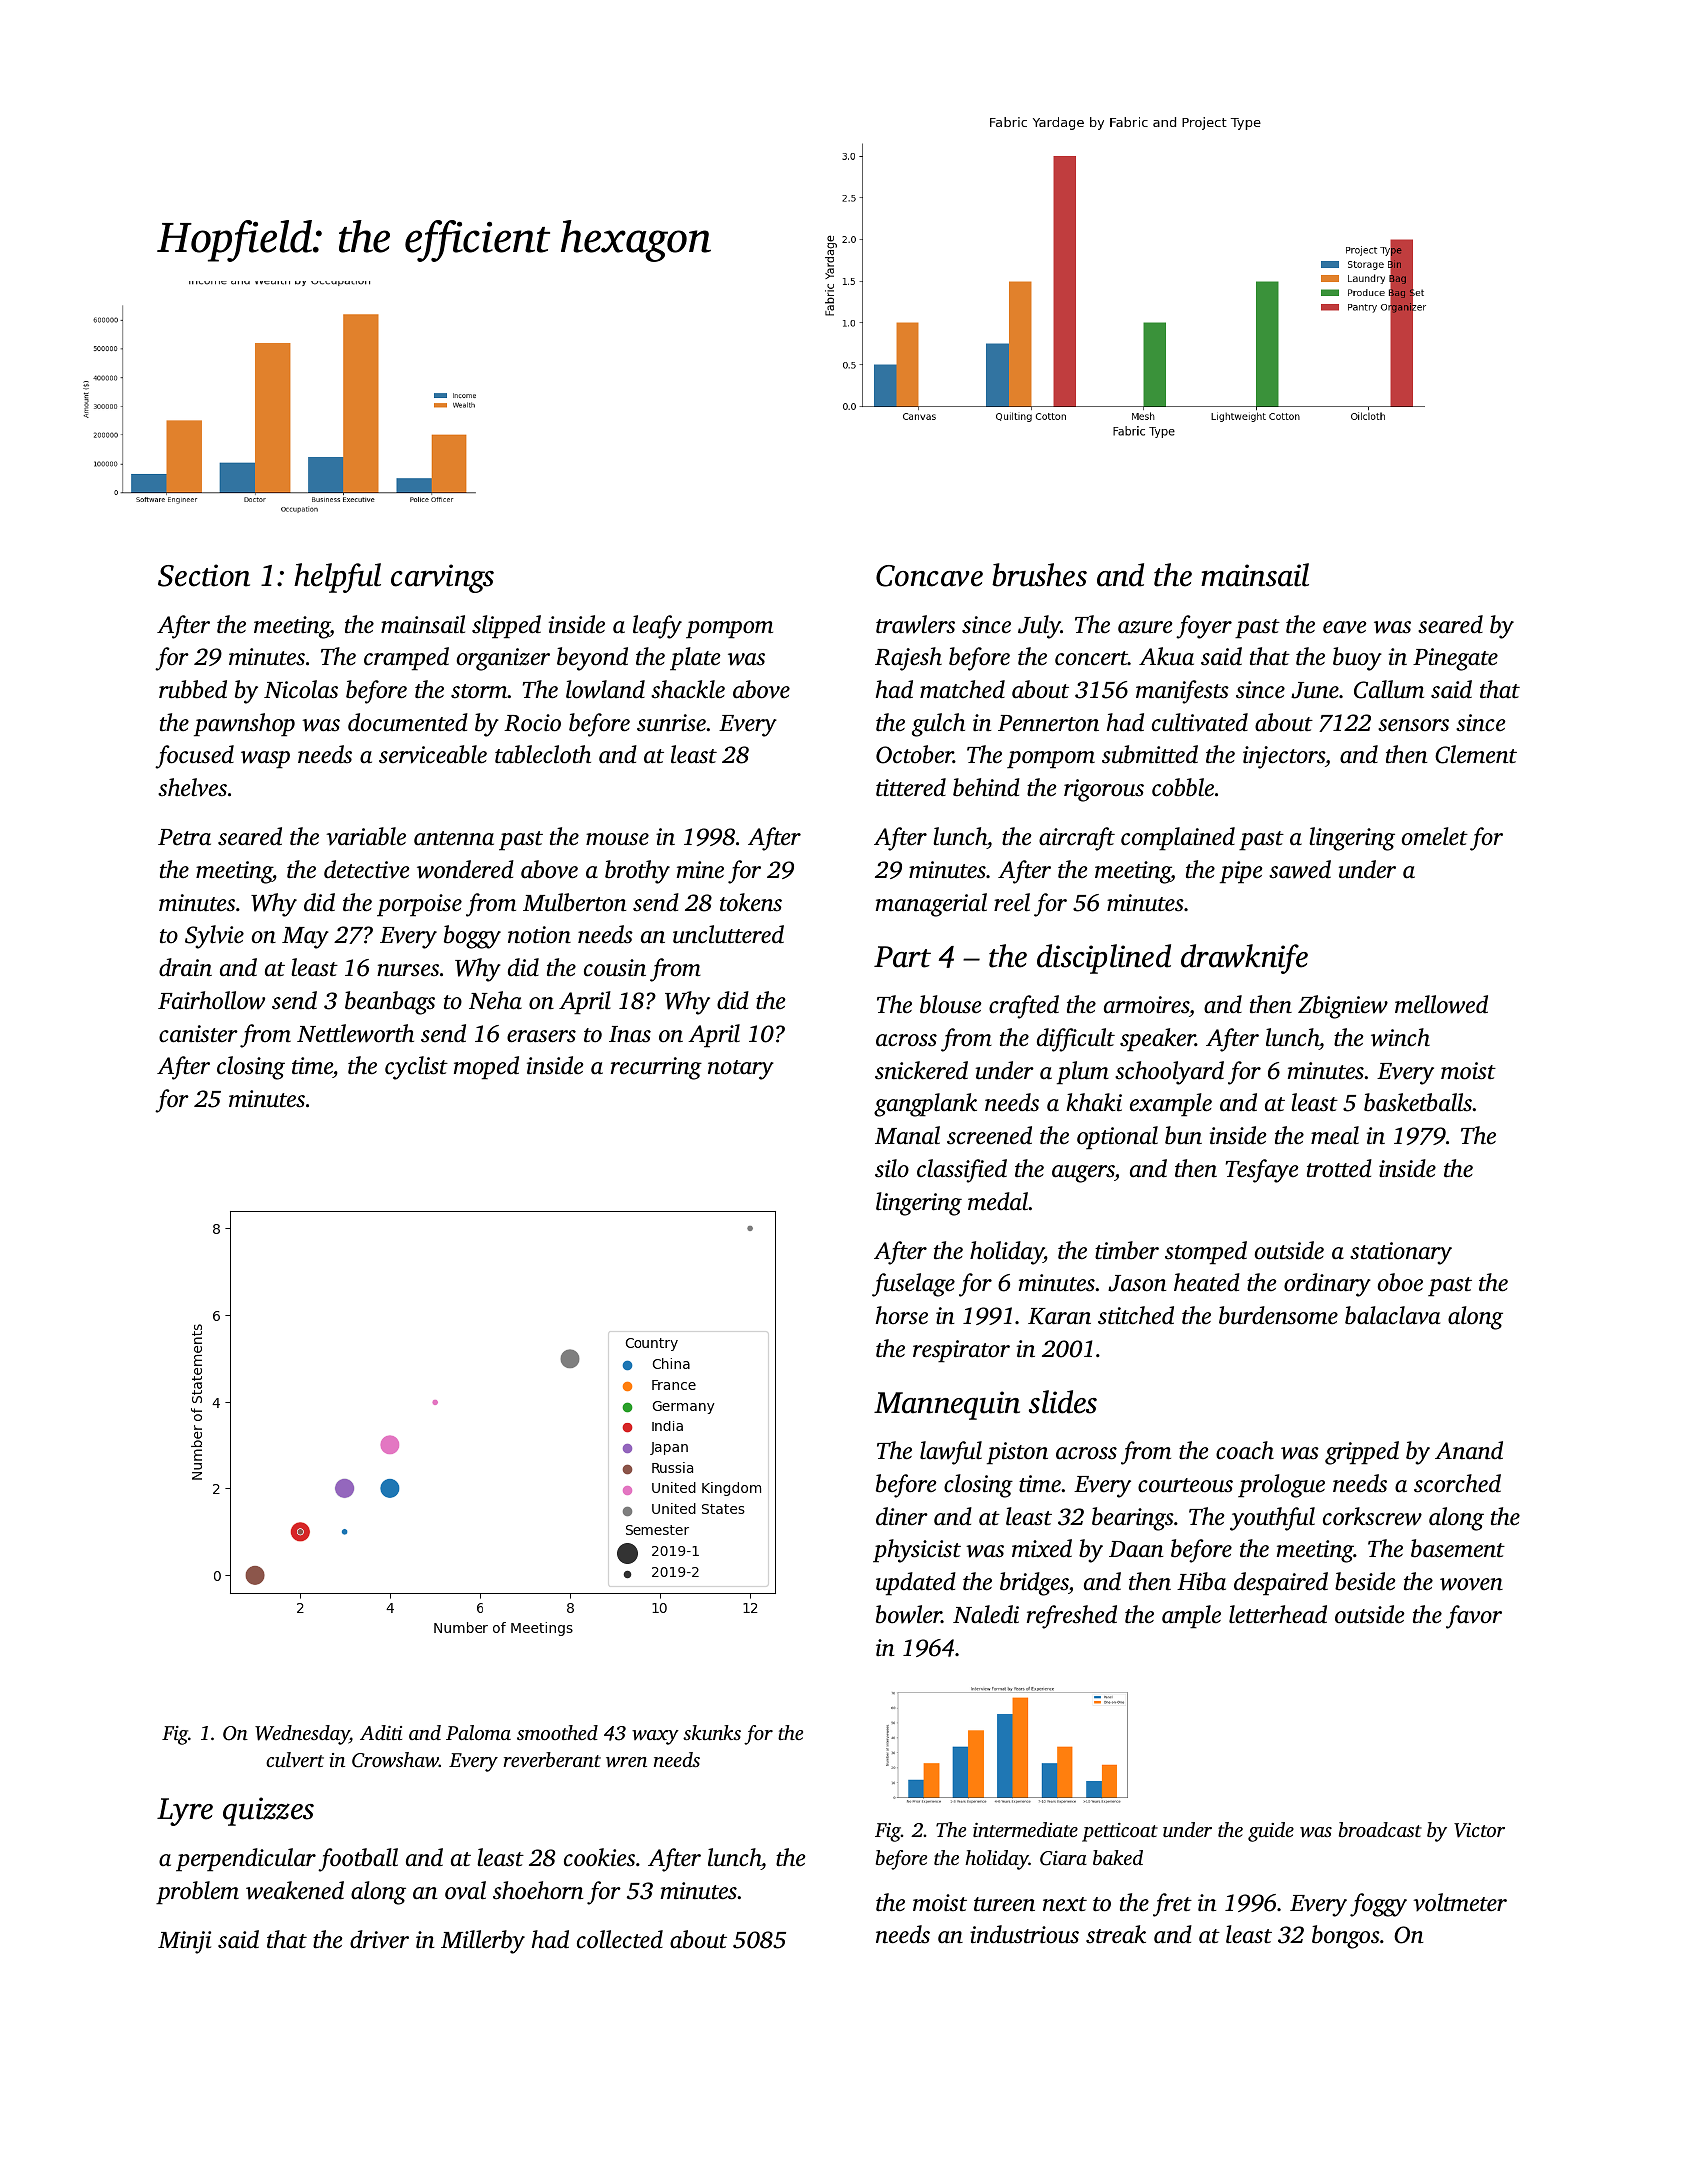 The width and height of the screenshot is (1683, 2178). I want to click on cramped, so click(406, 659).
